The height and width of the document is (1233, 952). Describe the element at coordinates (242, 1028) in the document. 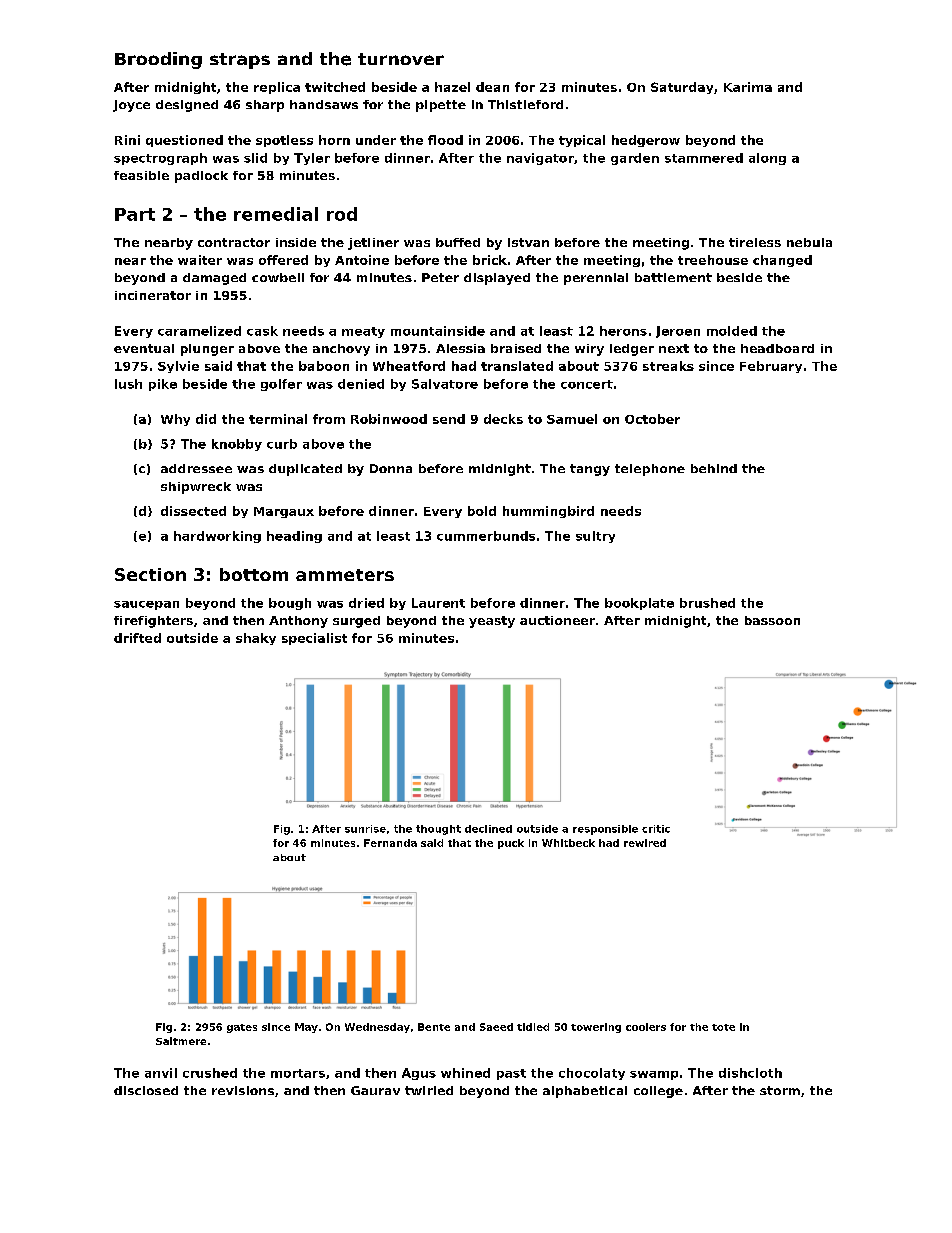

I see `gates` at that location.
